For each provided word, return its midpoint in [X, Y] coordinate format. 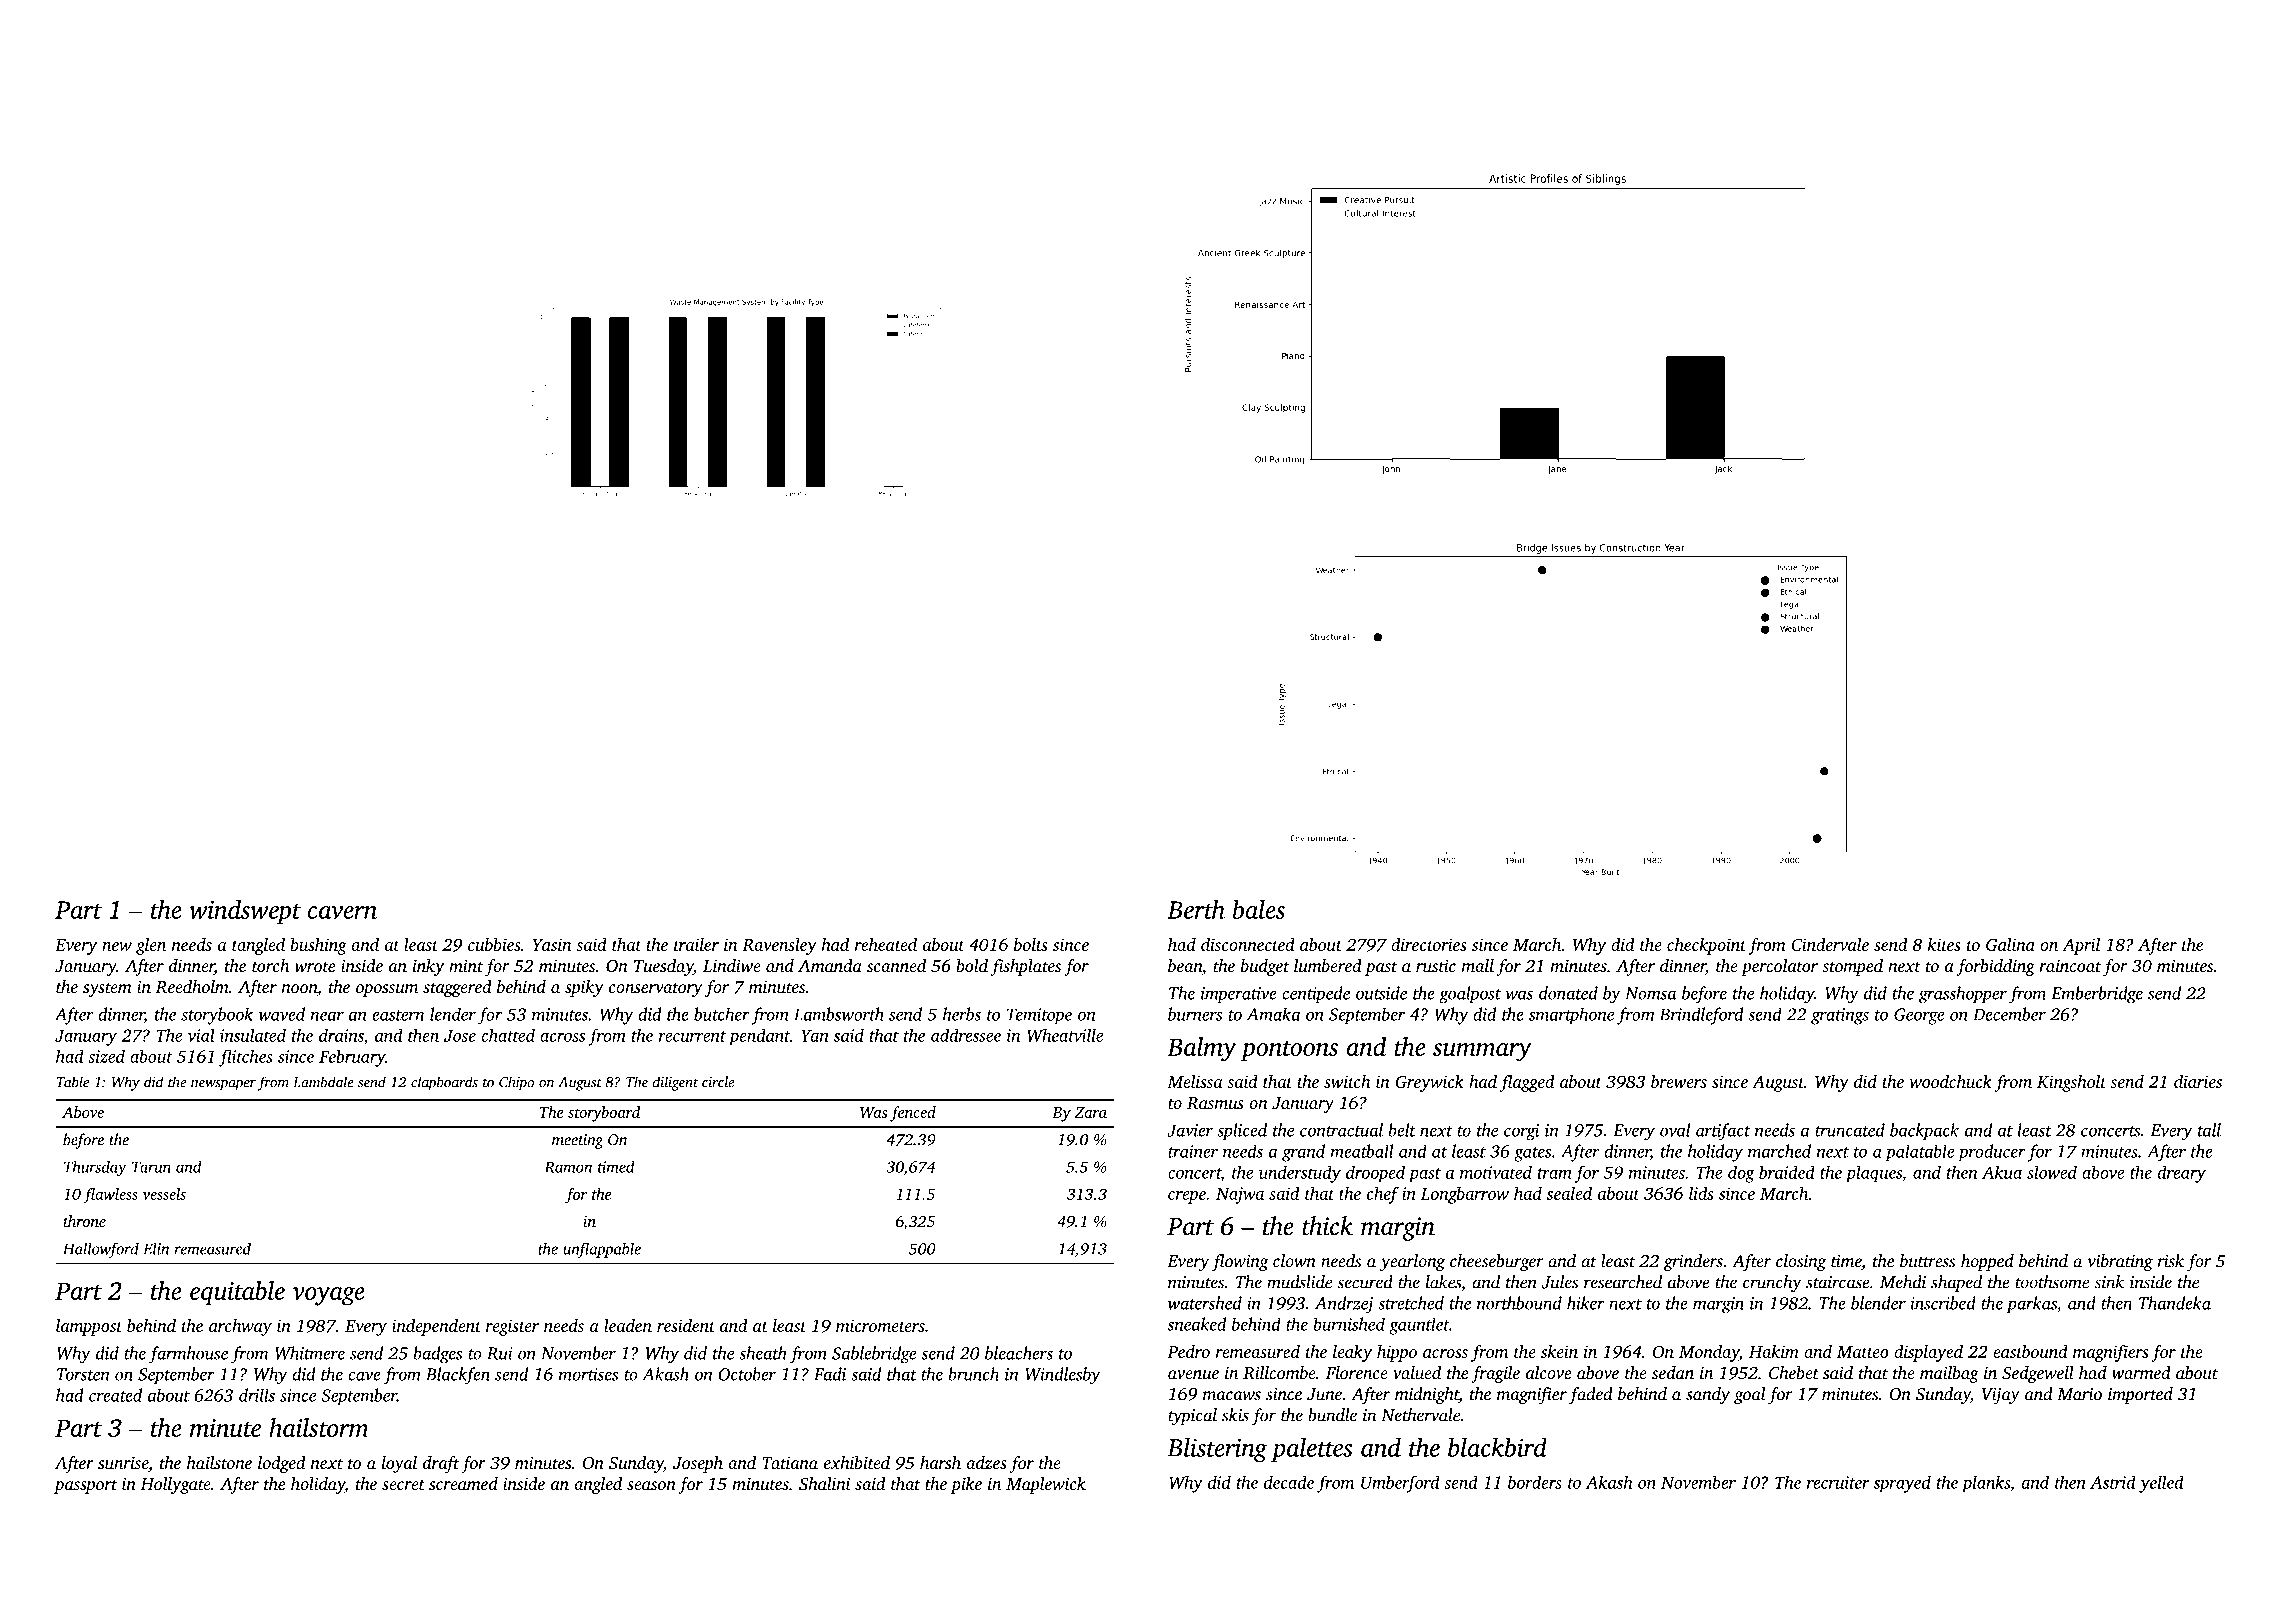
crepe [1187, 1197]
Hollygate [175, 1485]
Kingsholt [2071, 1083]
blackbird [1497, 1447]
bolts [1031, 944]
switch [1347, 1081]
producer [1991, 1153]
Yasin [552, 944]
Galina [2010, 944]
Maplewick [1046, 1485]
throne [84, 1221]
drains [341, 1035]
